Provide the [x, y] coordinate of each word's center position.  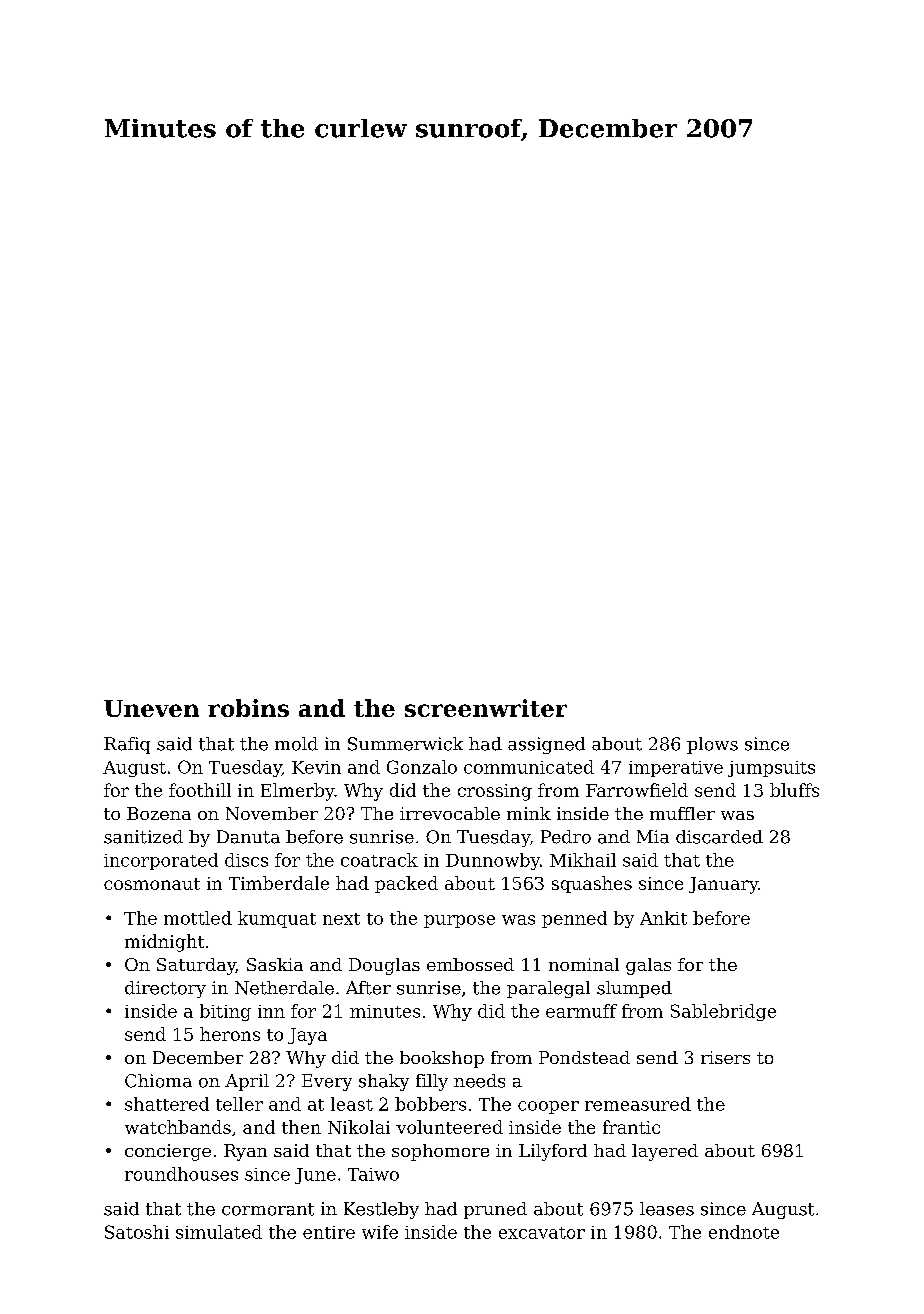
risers [725, 1057]
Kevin [316, 767]
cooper [548, 1107]
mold [296, 744]
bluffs [794, 790]
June [315, 1176]
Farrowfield [637, 790]
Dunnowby [493, 861]
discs [246, 860]
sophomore [440, 1152]
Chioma [158, 1081]
